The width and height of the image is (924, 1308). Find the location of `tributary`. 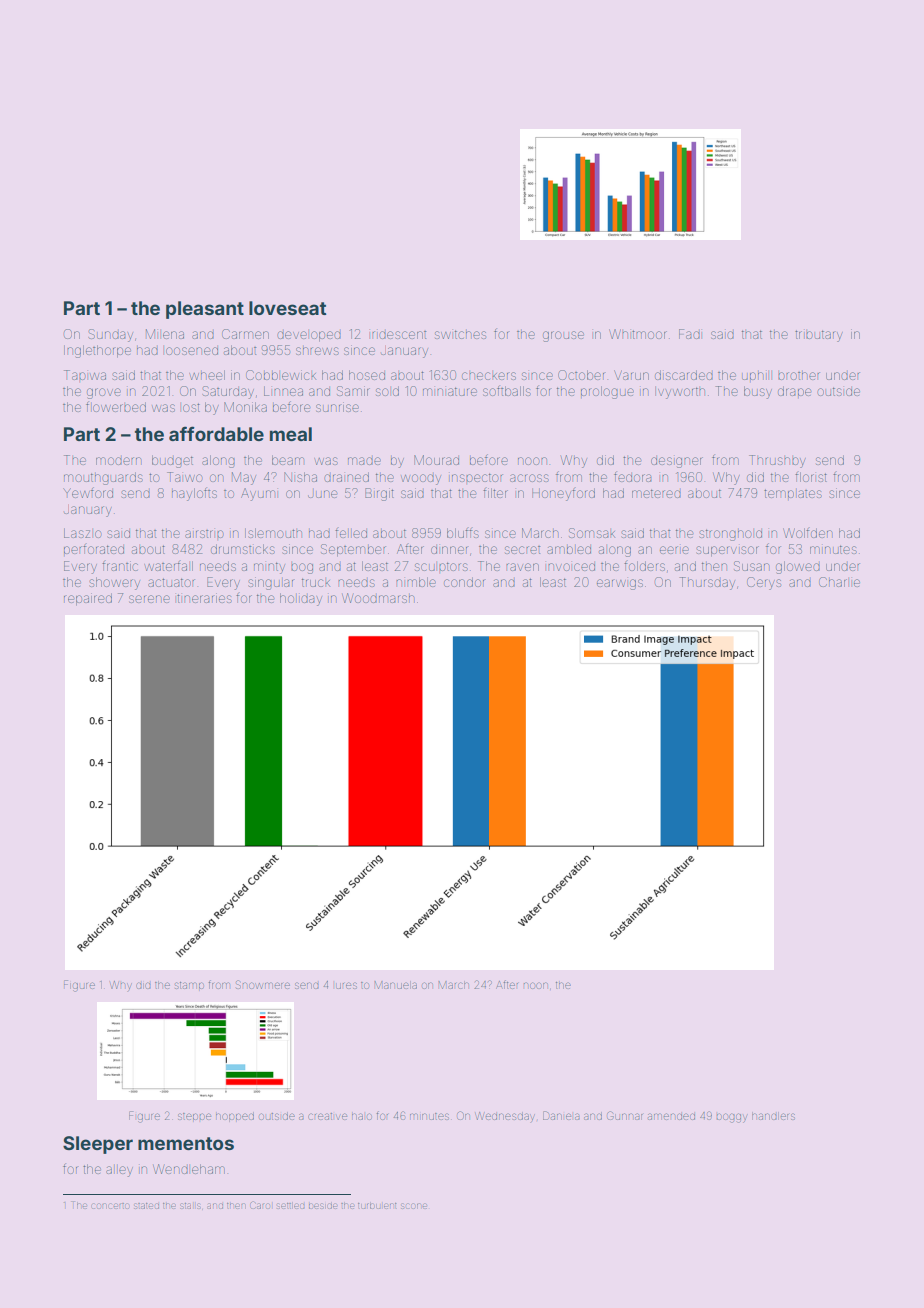

tributary is located at coordinates (819, 336).
